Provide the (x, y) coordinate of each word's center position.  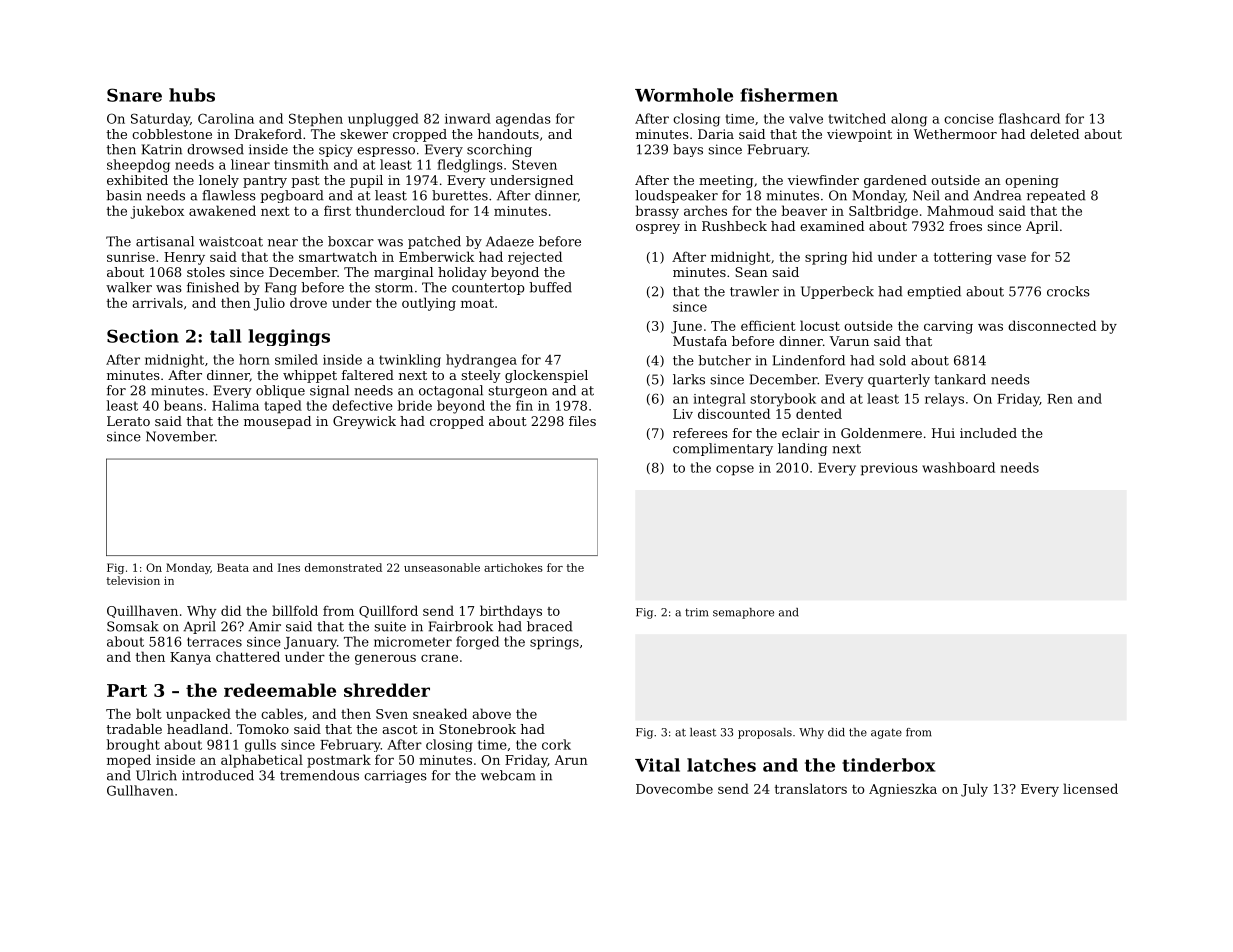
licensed (1090, 788)
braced (550, 626)
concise (969, 119)
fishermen (789, 95)
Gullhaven (140, 790)
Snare (134, 95)
